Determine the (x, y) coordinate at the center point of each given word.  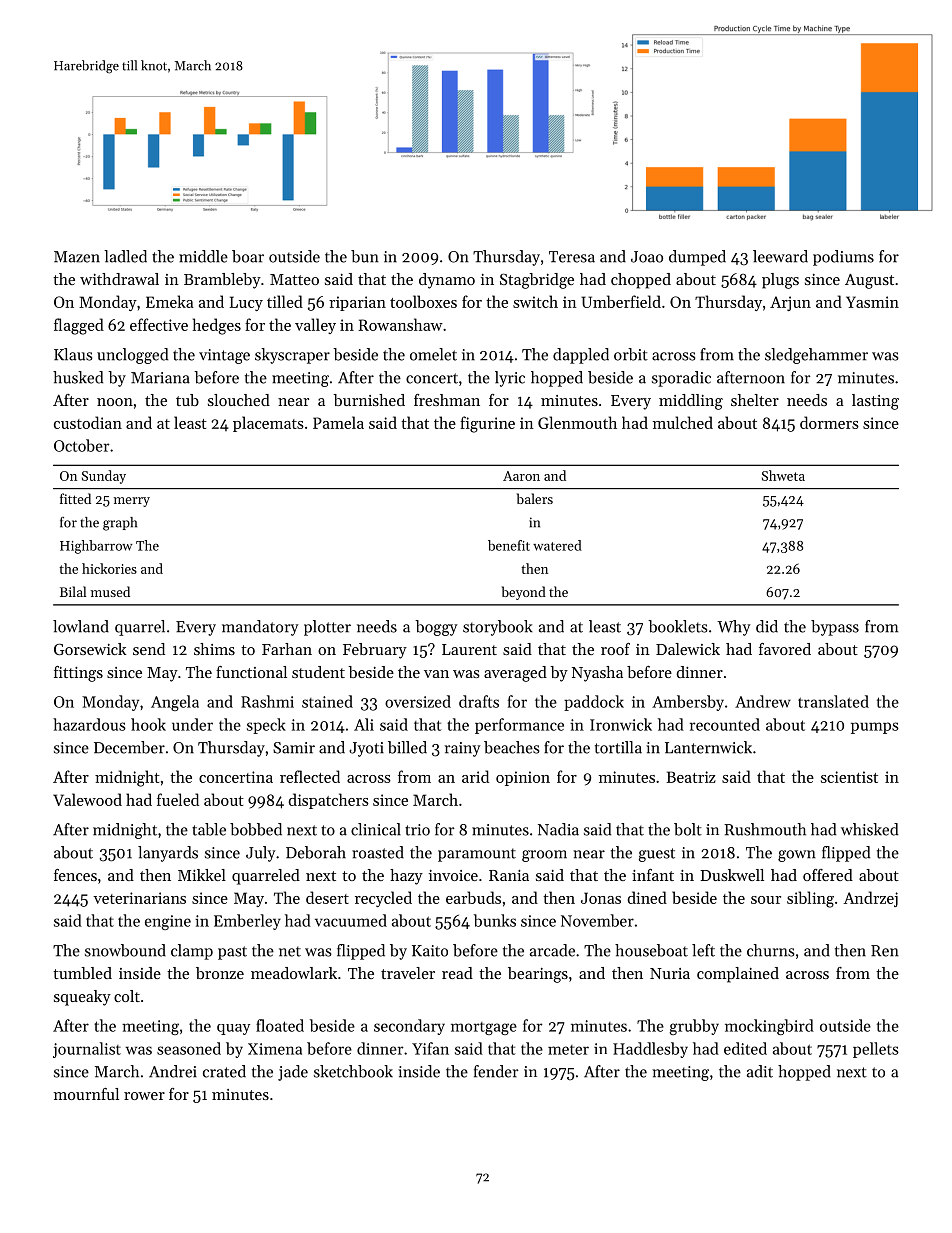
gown (797, 856)
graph (120, 524)
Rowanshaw (400, 324)
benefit (509, 545)
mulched (683, 422)
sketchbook (353, 1071)
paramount (477, 855)
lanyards (168, 854)
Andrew (763, 701)
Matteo (294, 279)
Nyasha (597, 674)
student (318, 672)
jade (293, 1073)
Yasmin (872, 302)
